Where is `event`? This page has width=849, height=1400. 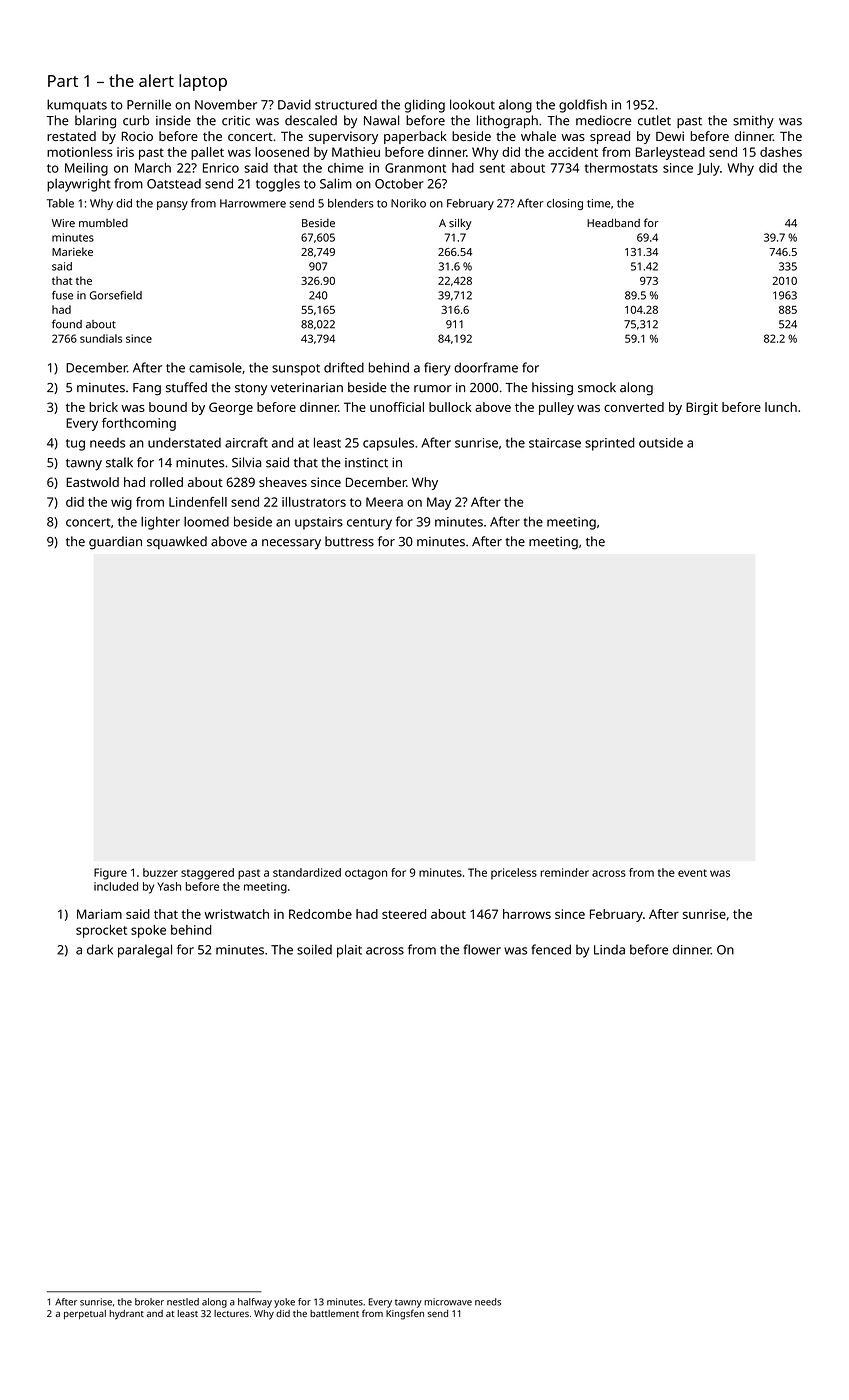
event is located at coordinates (692, 873).
